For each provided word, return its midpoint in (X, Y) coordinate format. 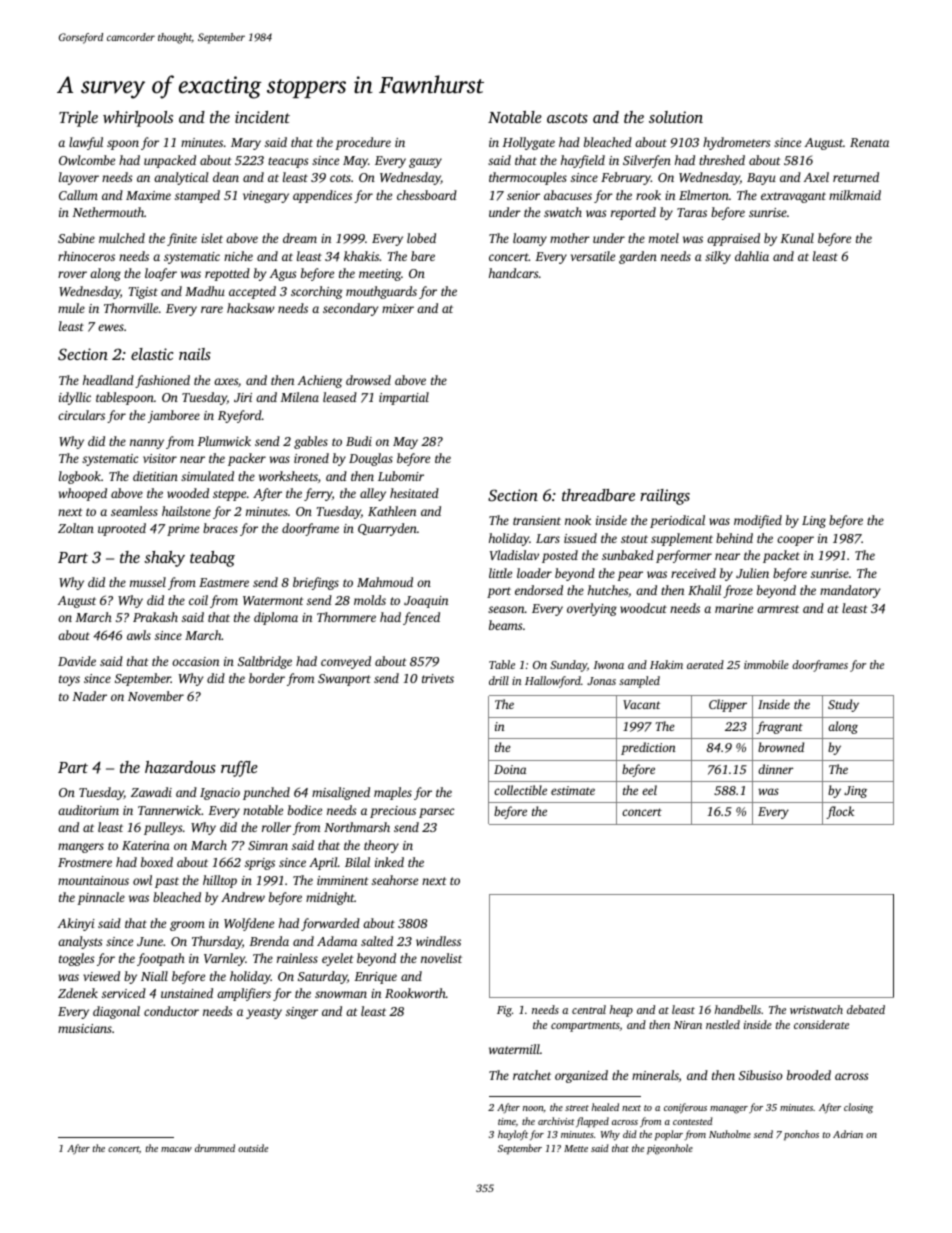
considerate (821, 1024)
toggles (76, 959)
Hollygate (528, 143)
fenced (421, 618)
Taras (692, 212)
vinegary (266, 197)
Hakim (666, 664)
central (589, 1009)
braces (220, 528)
